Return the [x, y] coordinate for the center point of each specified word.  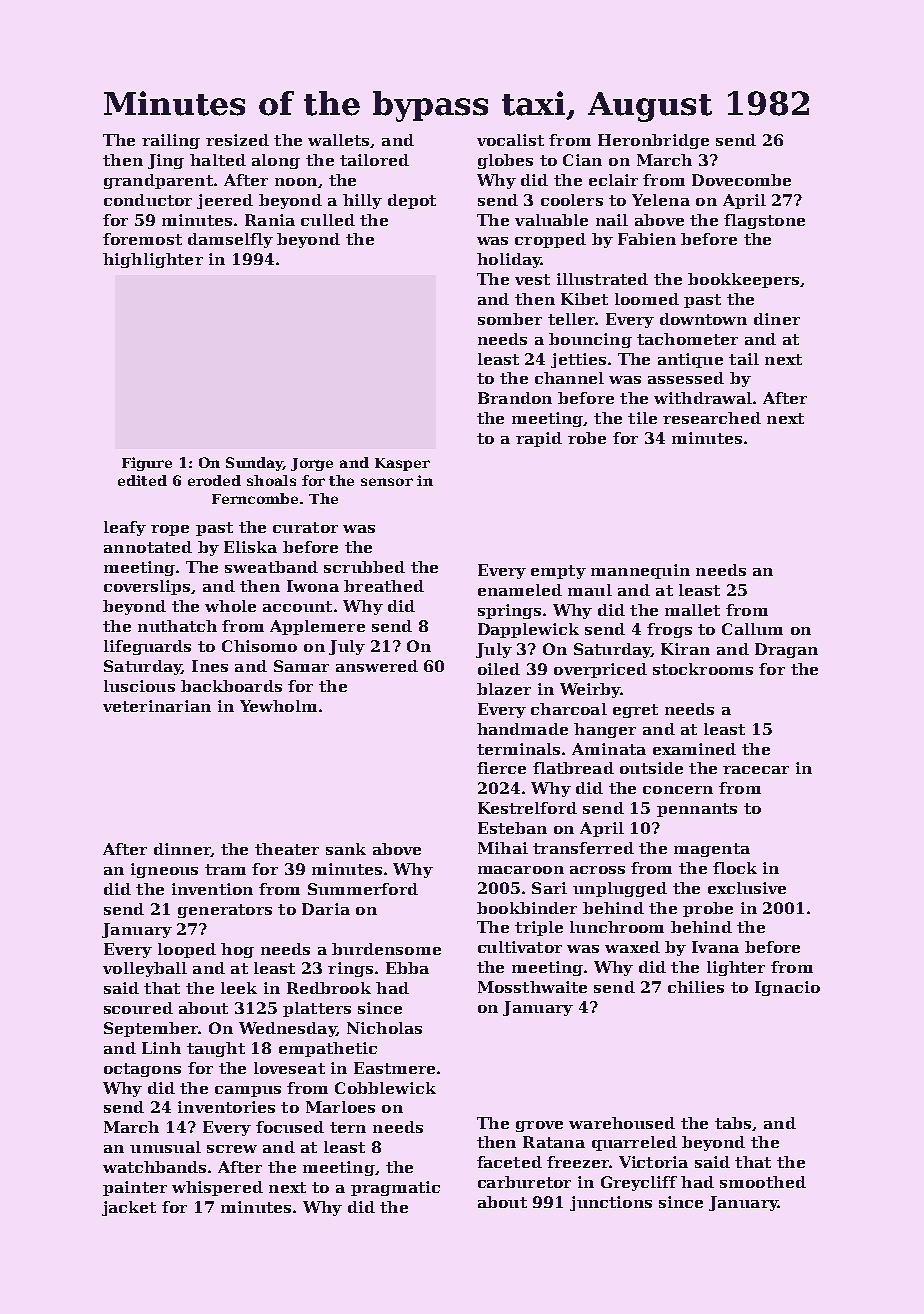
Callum [752, 629]
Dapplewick [528, 630]
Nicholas [384, 1028]
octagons [142, 1070]
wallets [338, 140]
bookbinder [527, 908]
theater [287, 849]
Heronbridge [653, 141]
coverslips [147, 587]
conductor [148, 200]
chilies [696, 987]
